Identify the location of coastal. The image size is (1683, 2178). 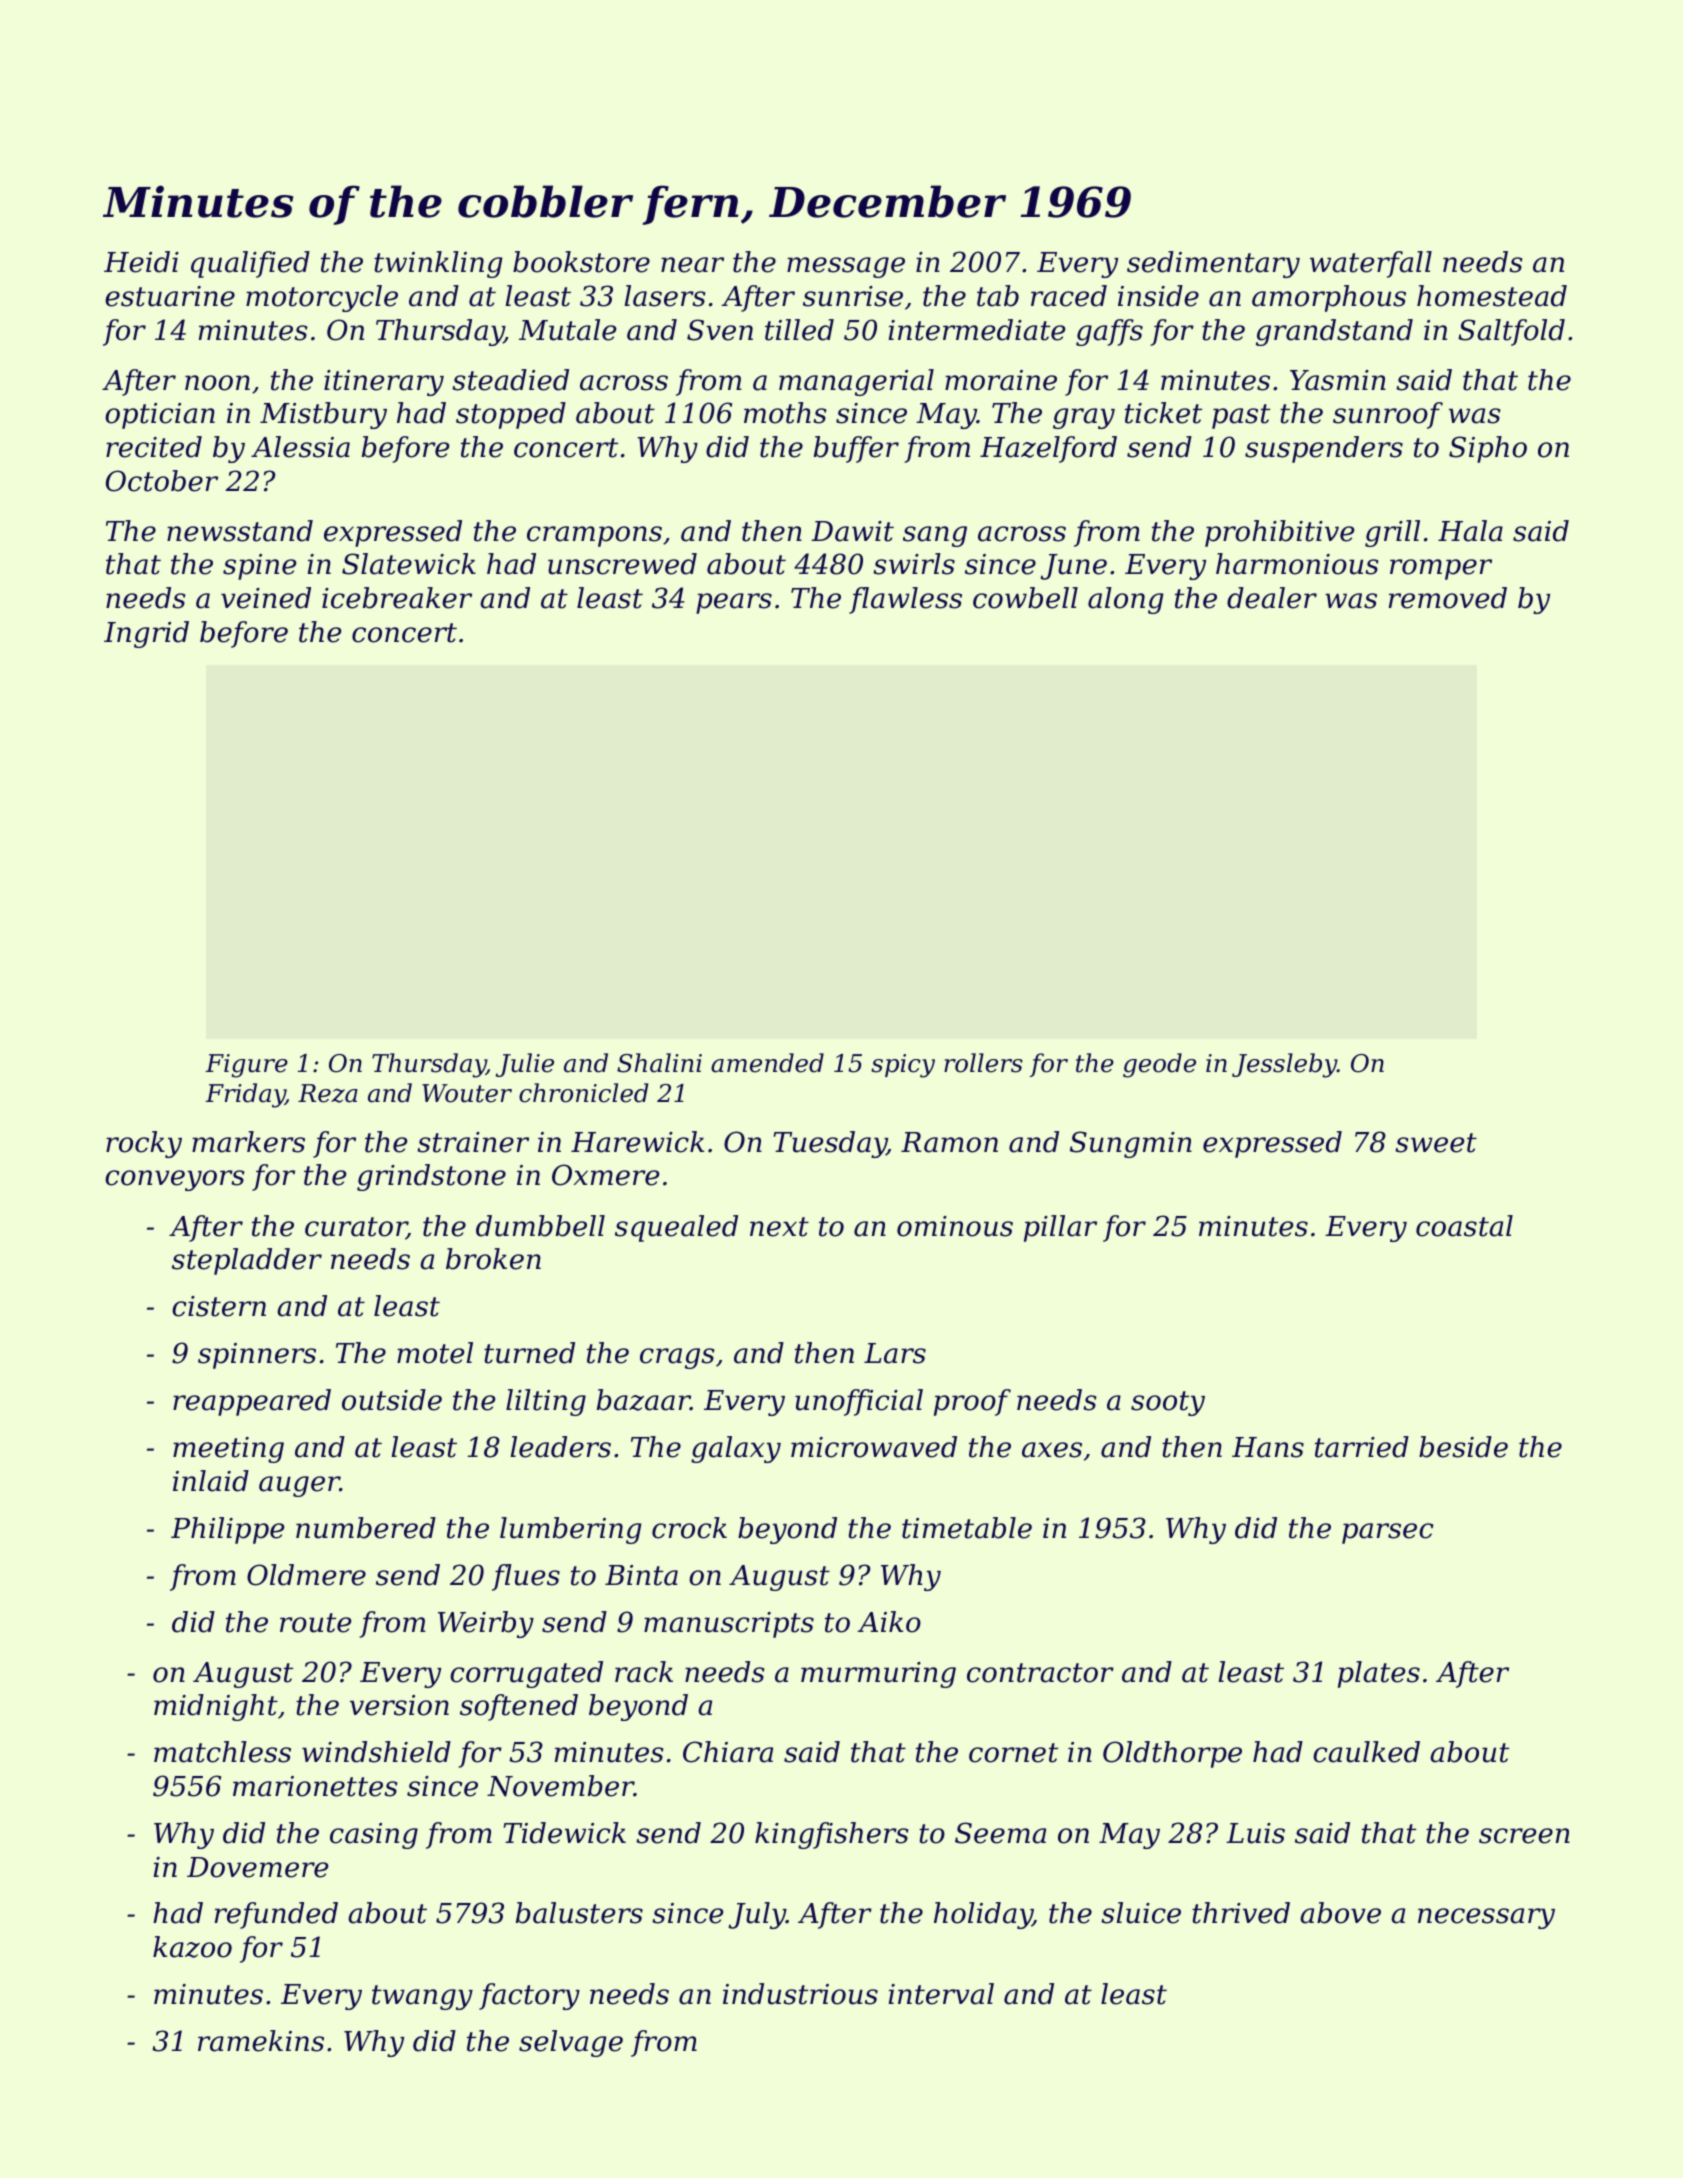
(1464, 1226).
